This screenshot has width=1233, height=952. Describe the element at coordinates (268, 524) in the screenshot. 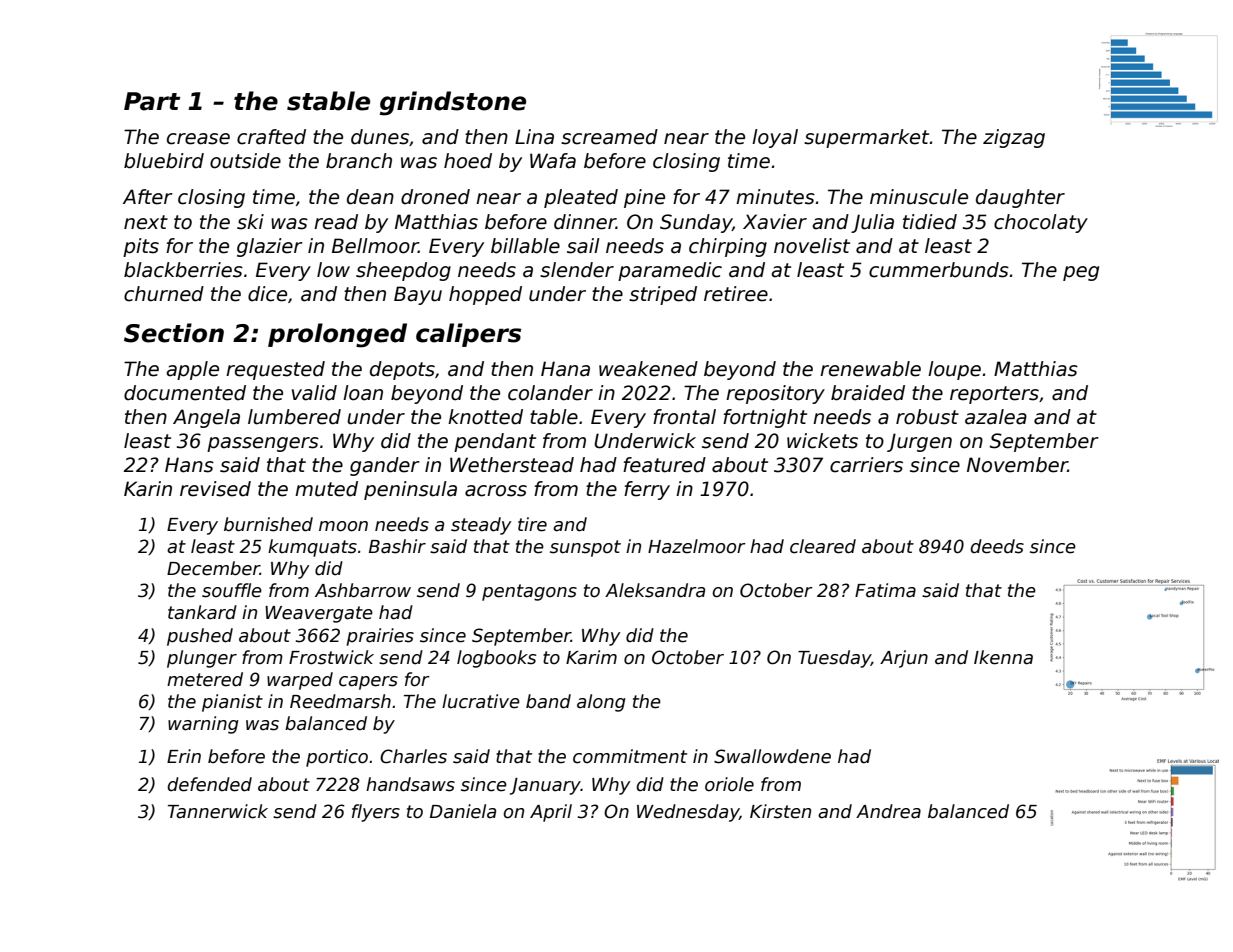

I see `burnished` at that location.
